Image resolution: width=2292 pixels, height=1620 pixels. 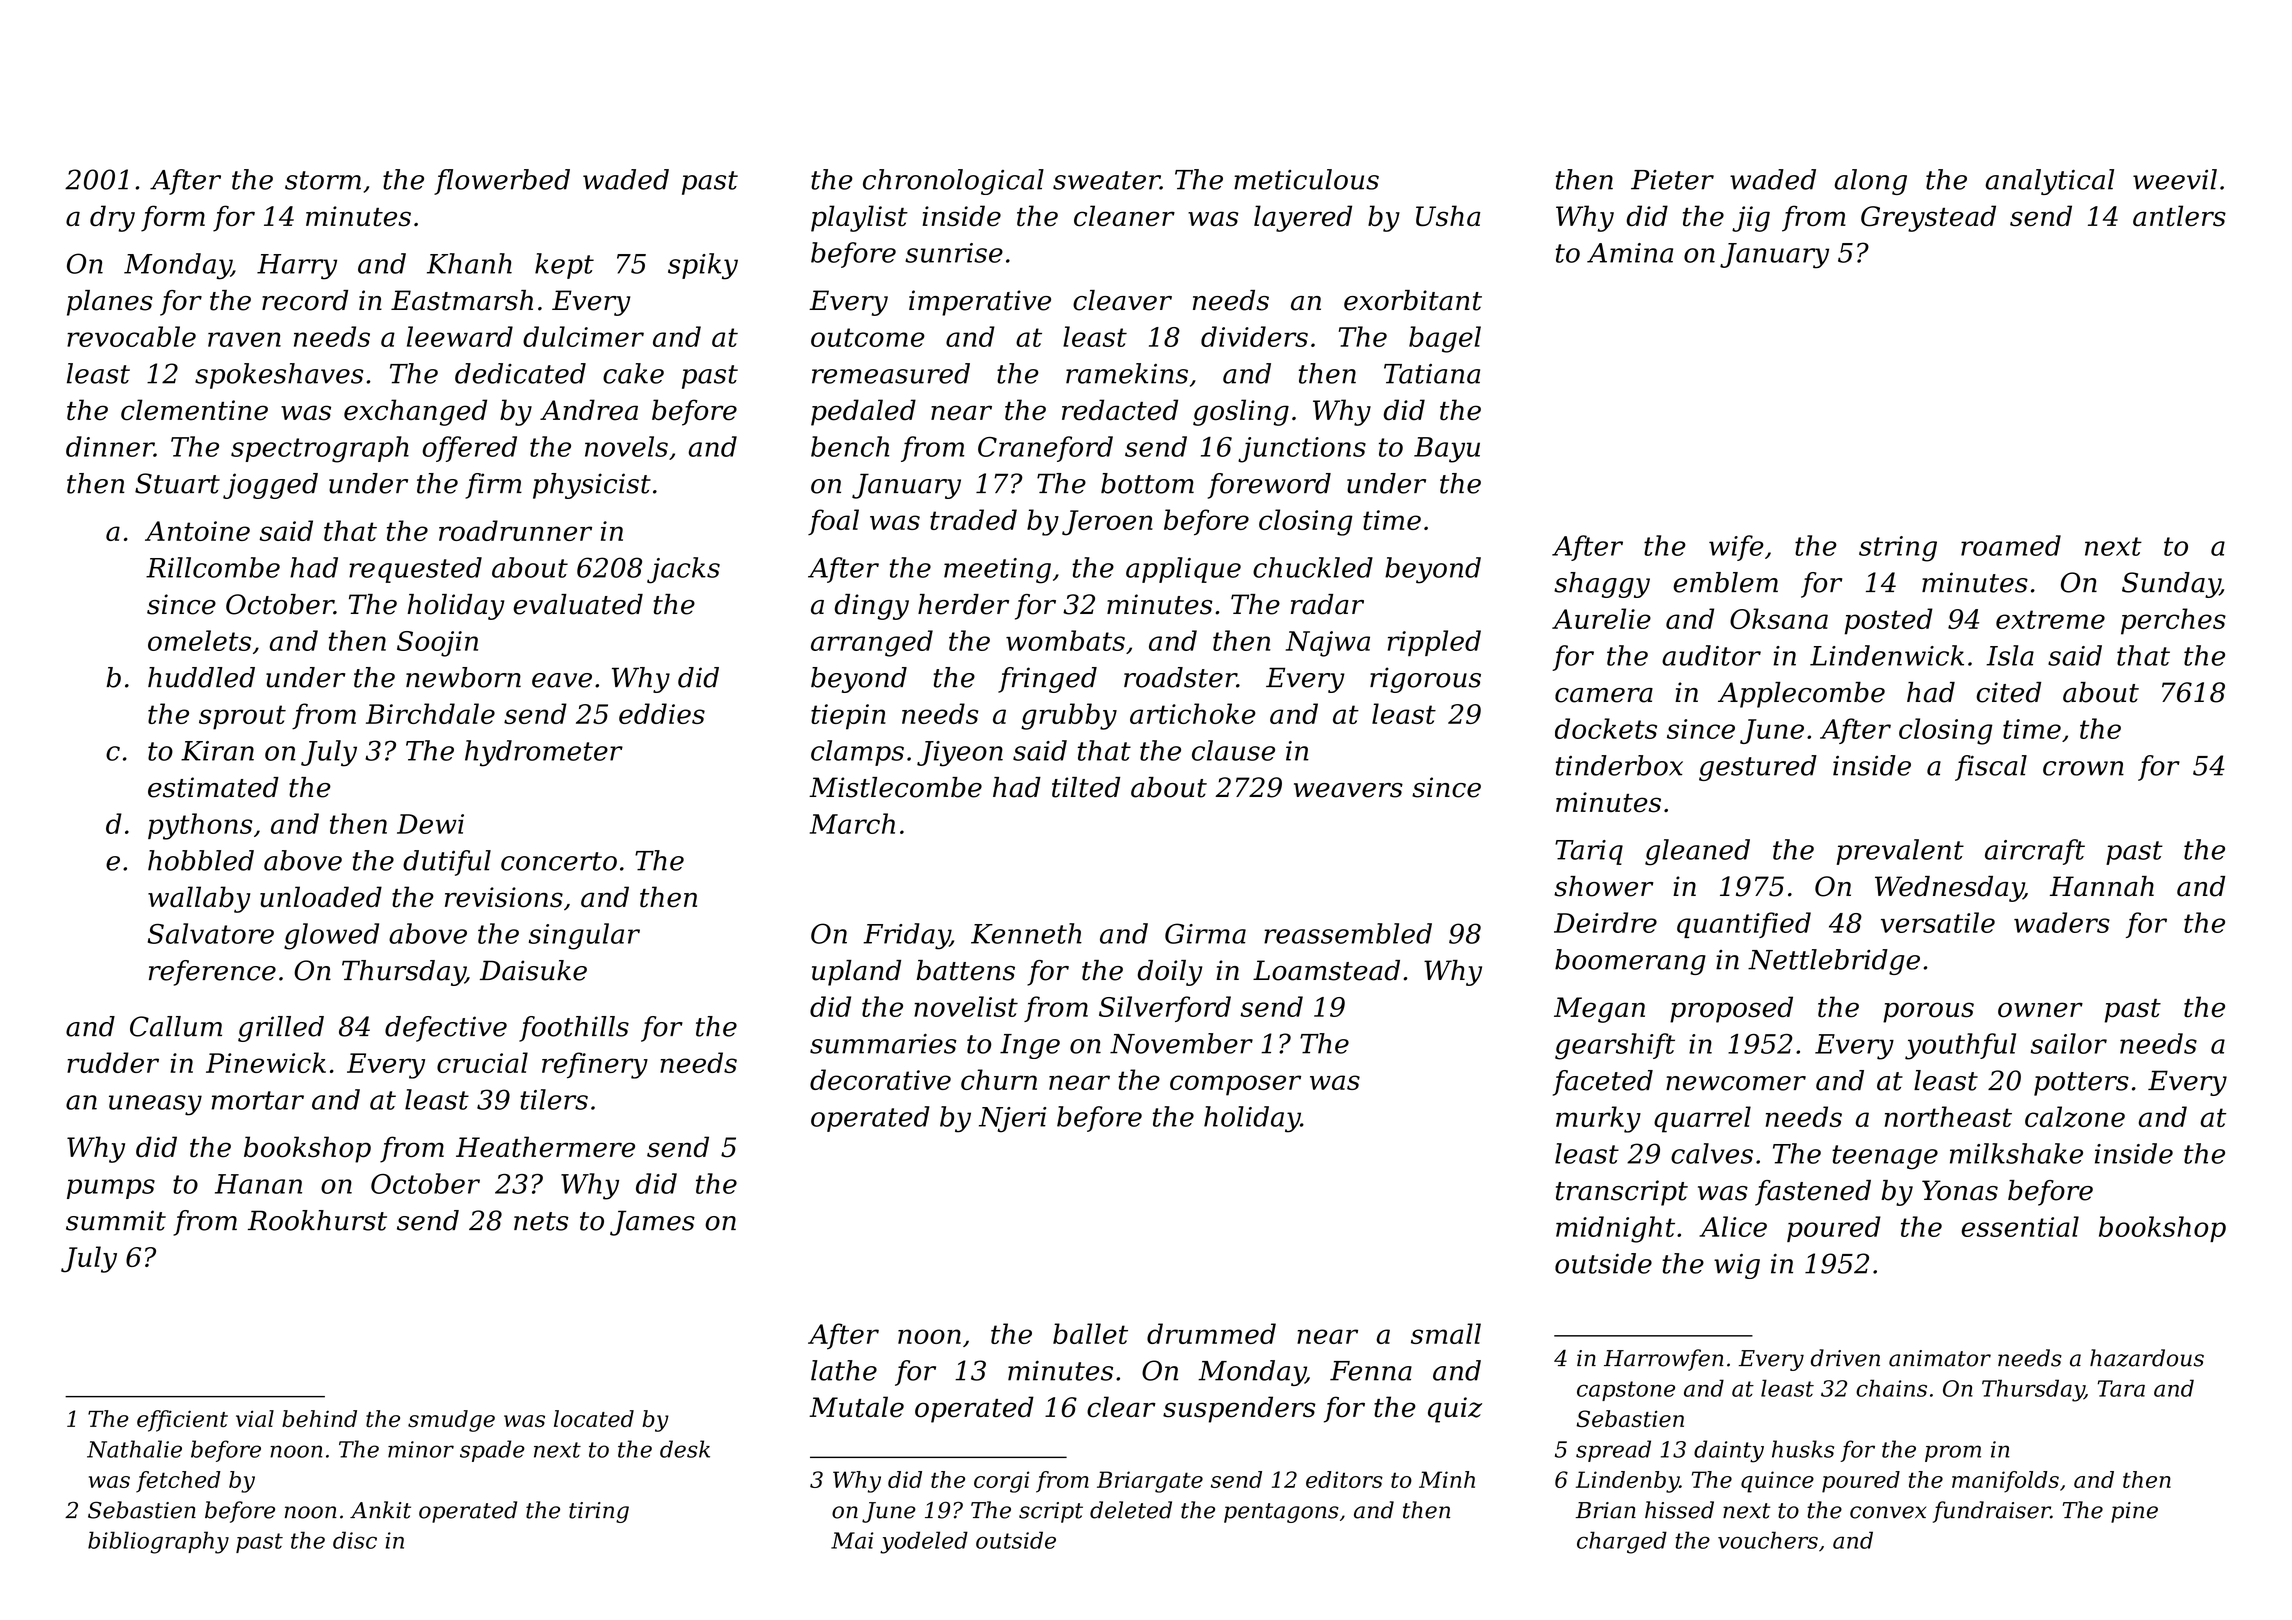 What do you see at coordinates (199, 899) in the screenshot?
I see `wallaby` at bounding box center [199, 899].
